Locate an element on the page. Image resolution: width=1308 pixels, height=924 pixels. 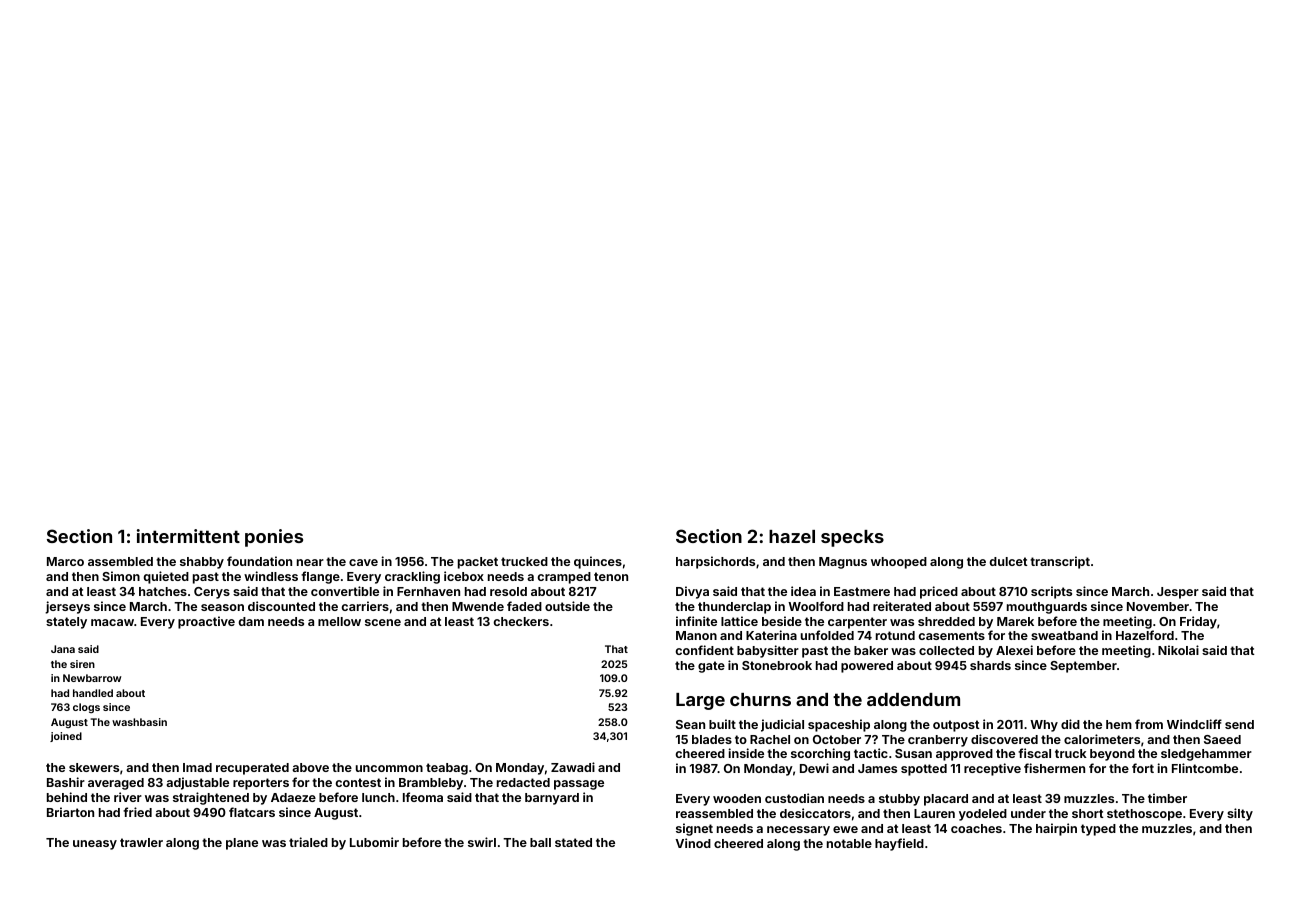
Adaeze is located at coordinates (293, 797).
